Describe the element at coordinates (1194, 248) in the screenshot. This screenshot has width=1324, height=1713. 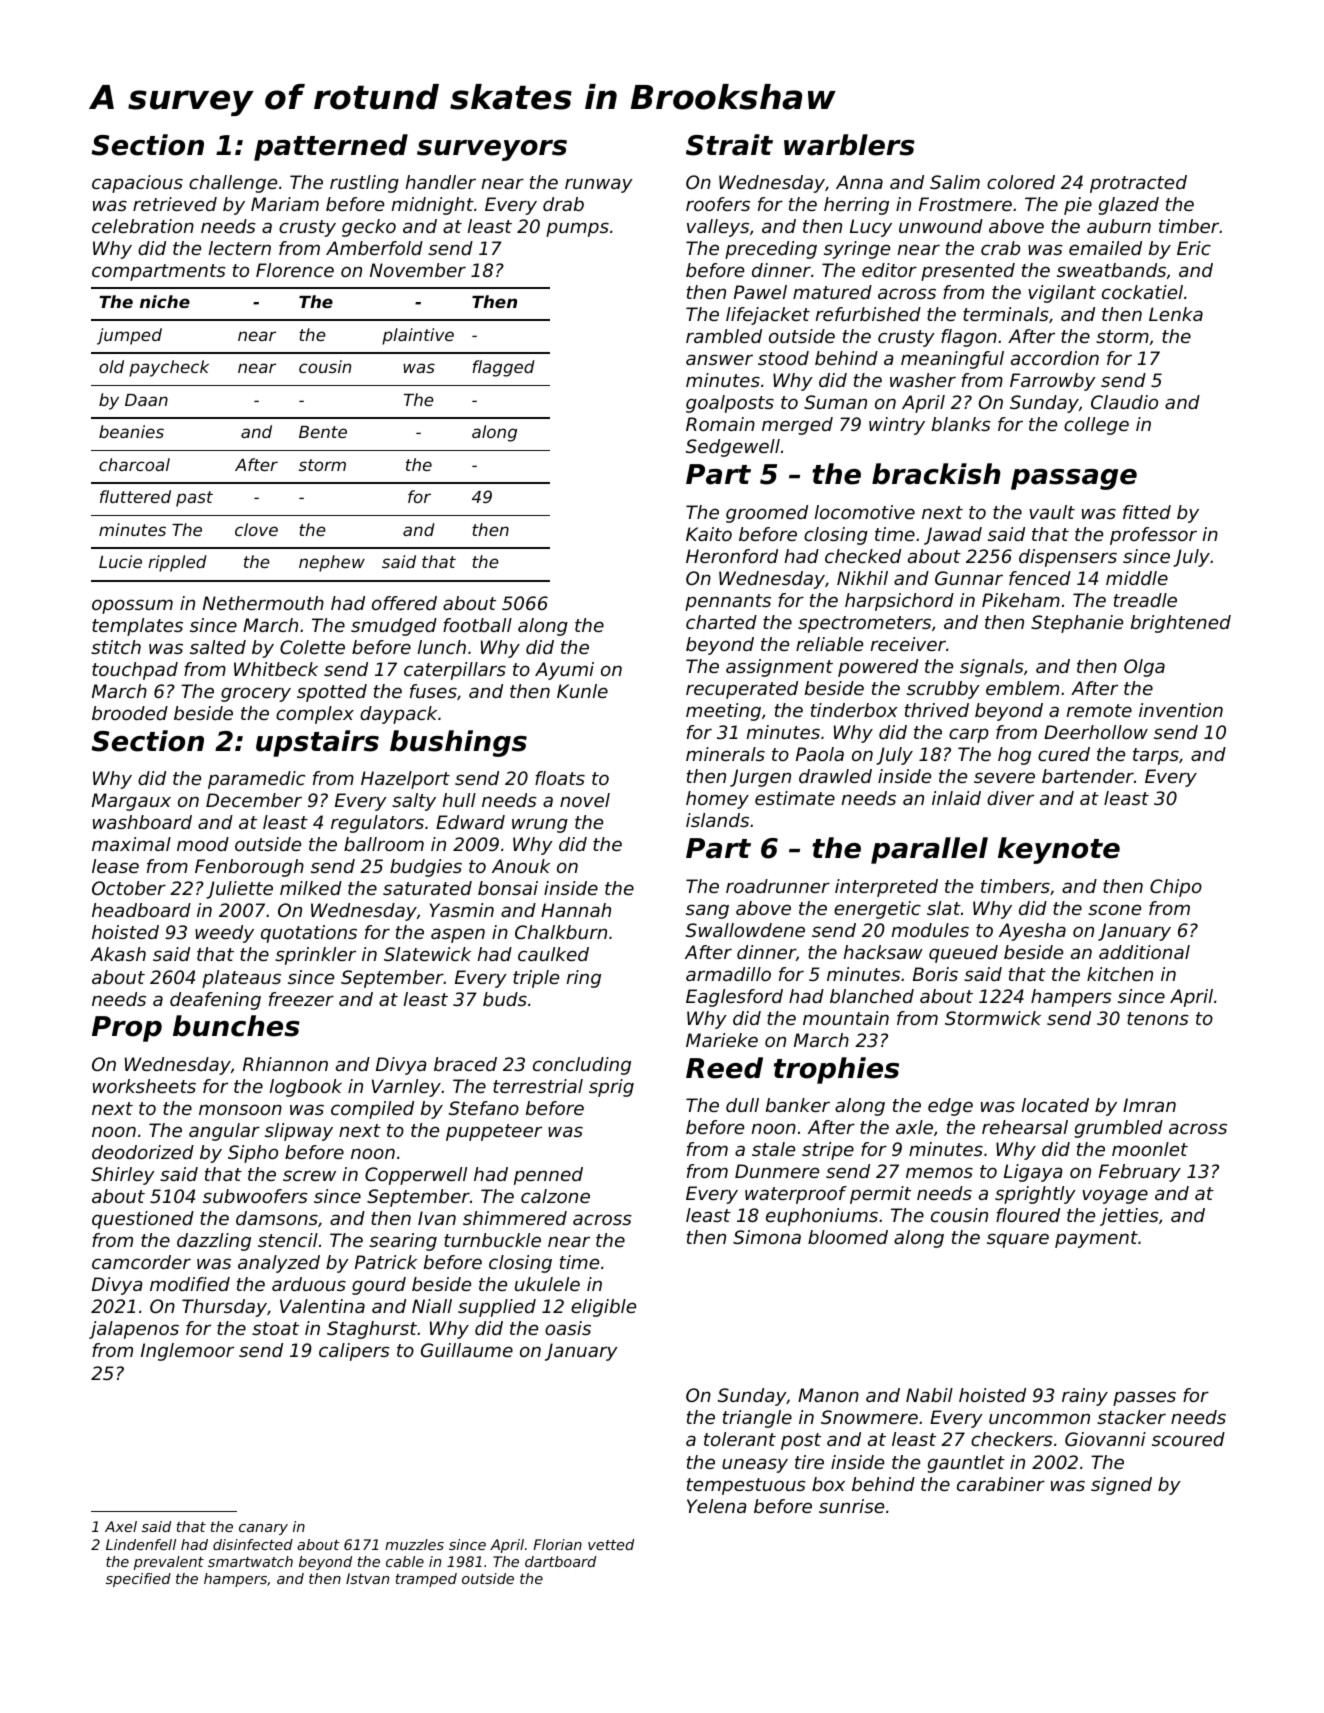
I see `Eric` at that location.
